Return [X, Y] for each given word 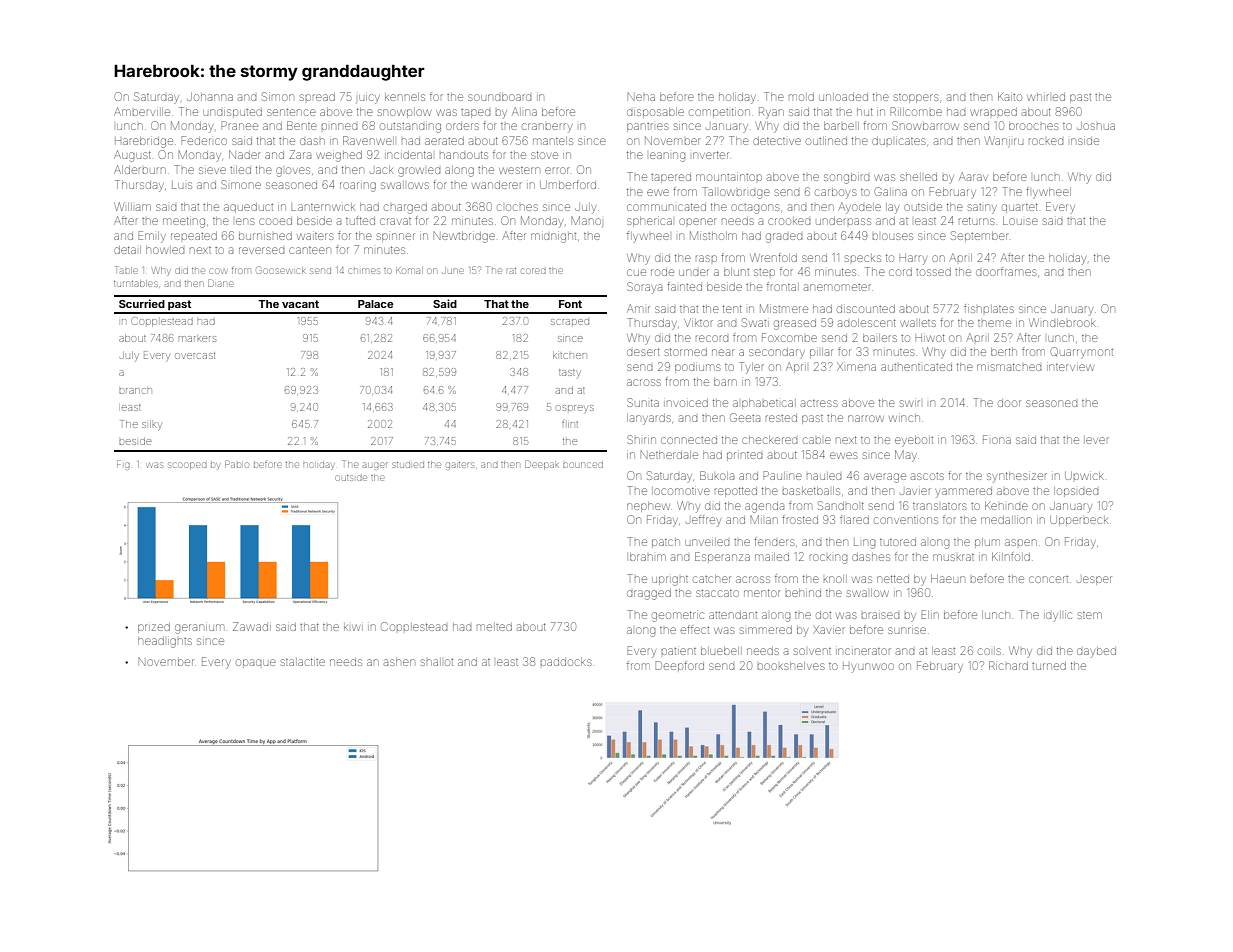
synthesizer [1017, 477]
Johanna [210, 97]
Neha [641, 97]
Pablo [236, 464]
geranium [199, 629]
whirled [1046, 97]
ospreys [575, 409]
